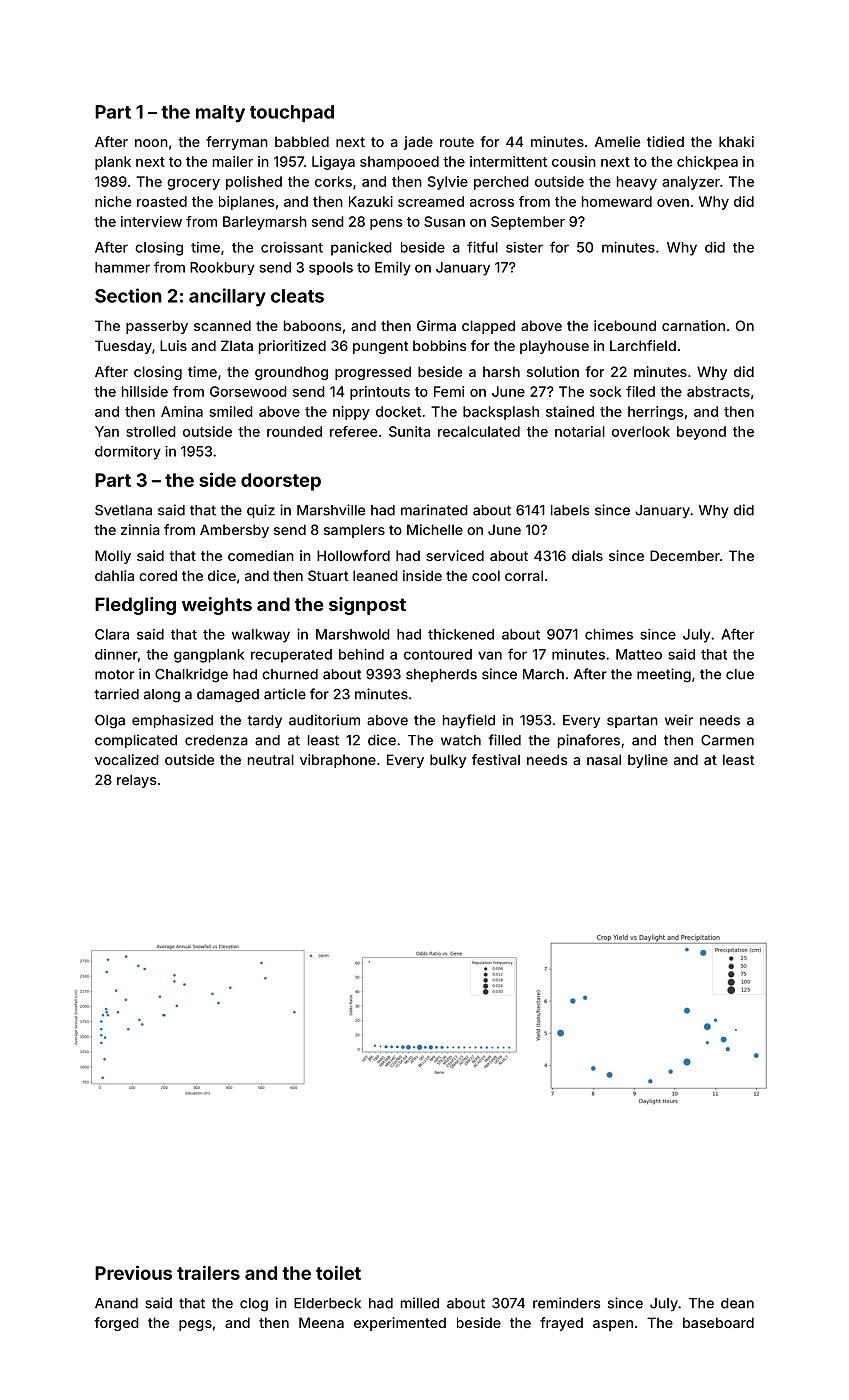  Describe the element at coordinates (641, 431) in the screenshot. I see `overlook` at that location.
